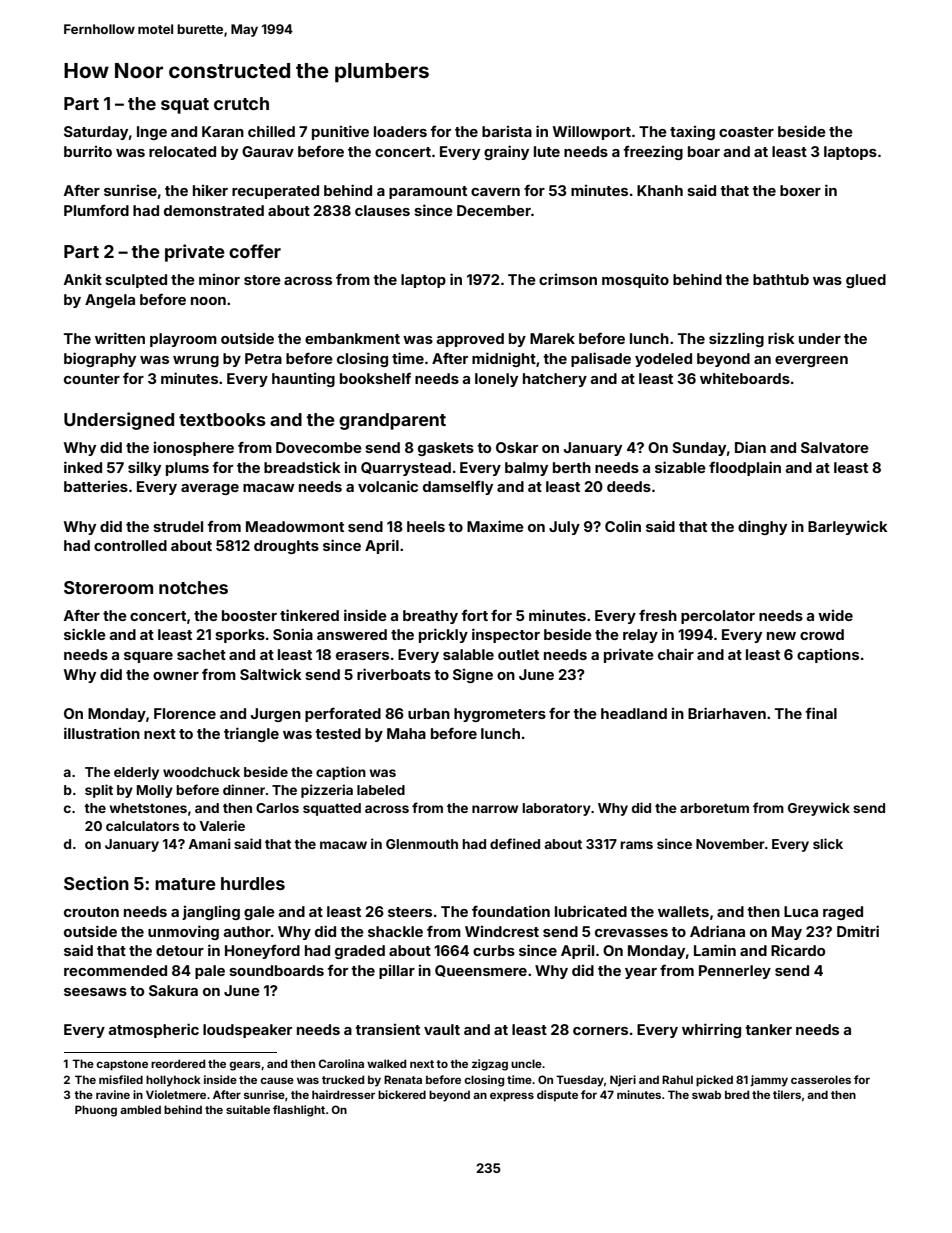 Image resolution: width=952 pixels, height=1233 pixels. Describe the element at coordinates (193, 587) in the document. I see `notches` at that location.
